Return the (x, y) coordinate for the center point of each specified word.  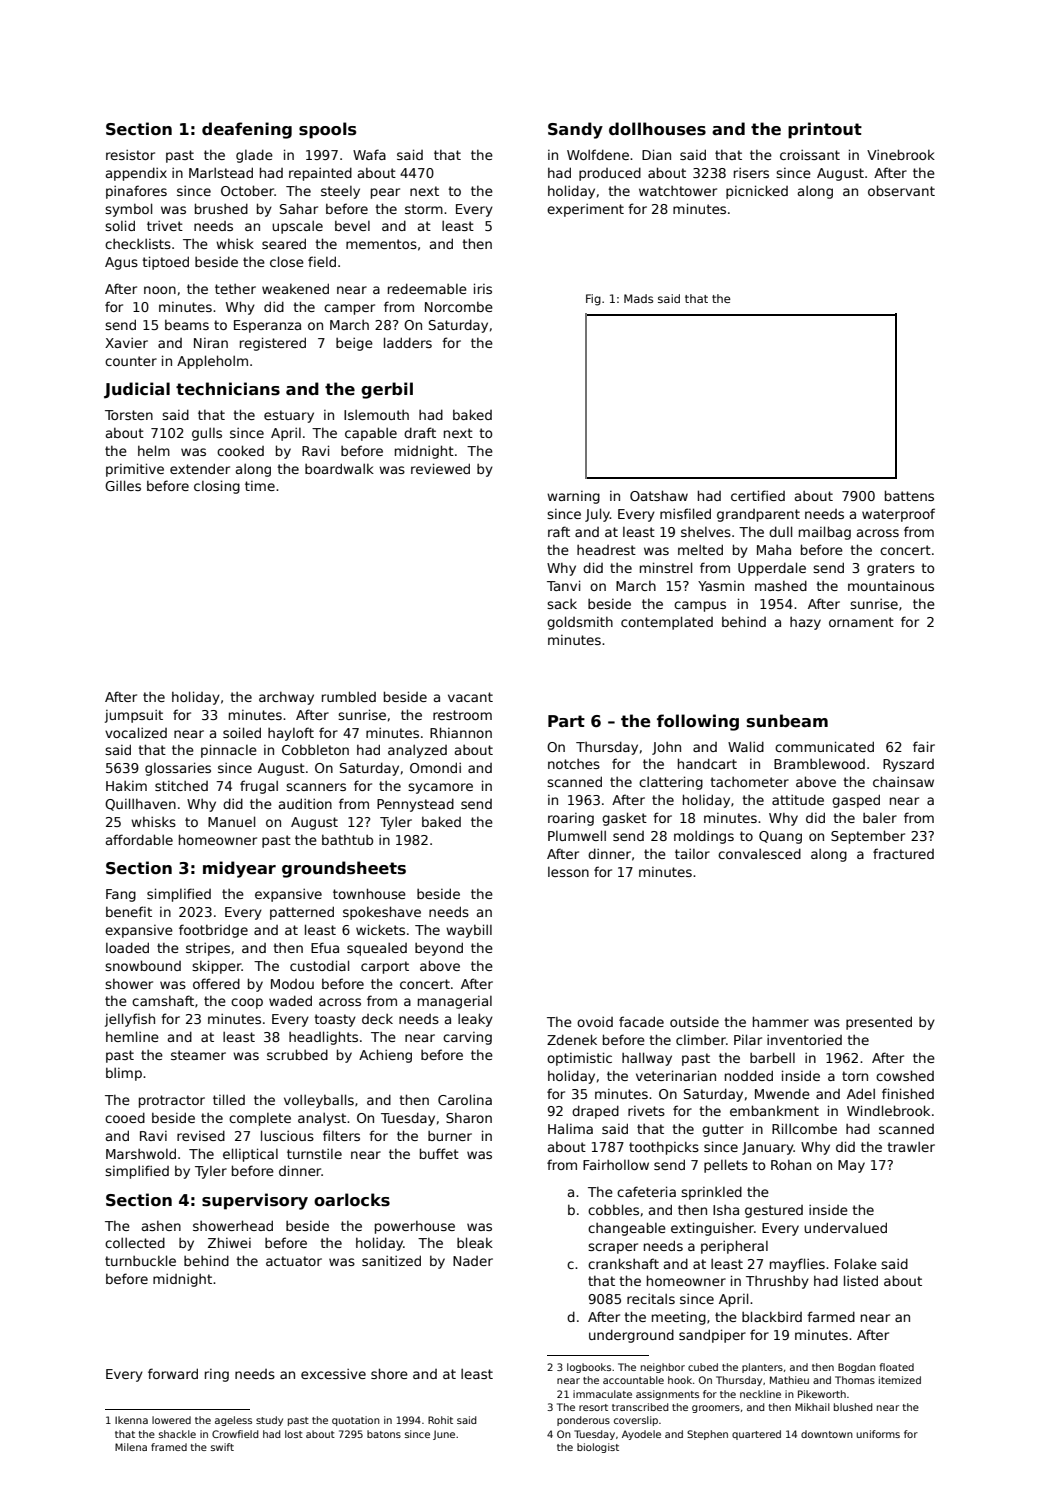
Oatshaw (659, 495)
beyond (439, 949)
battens (909, 495)
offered (216, 983)
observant (901, 190)
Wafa (369, 154)
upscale (297, 227)
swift (222, 1447)
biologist (598, 1448)
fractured (903, 853)
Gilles (123, 485)
